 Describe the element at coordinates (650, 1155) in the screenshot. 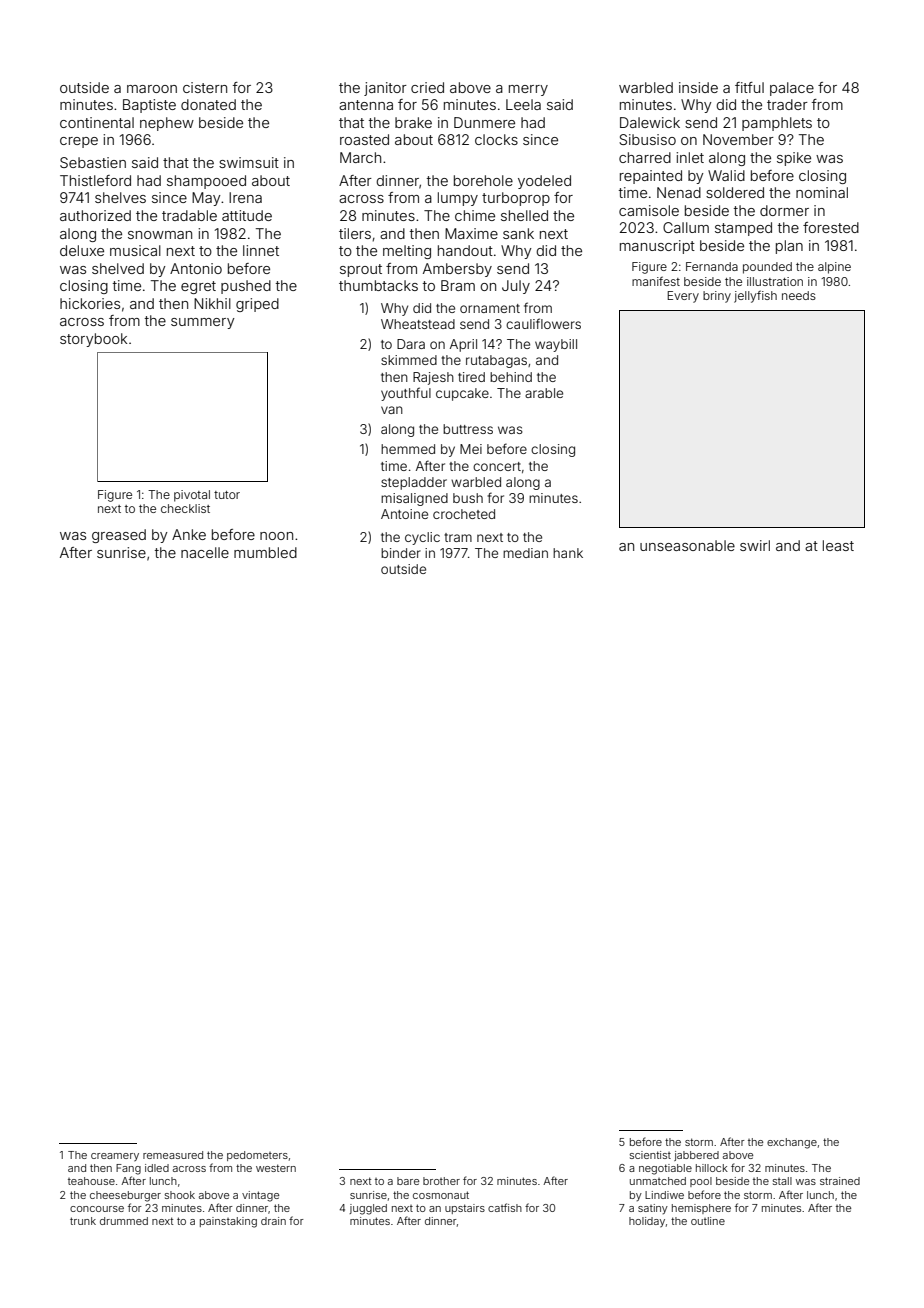

I see `scientist` at that location.
